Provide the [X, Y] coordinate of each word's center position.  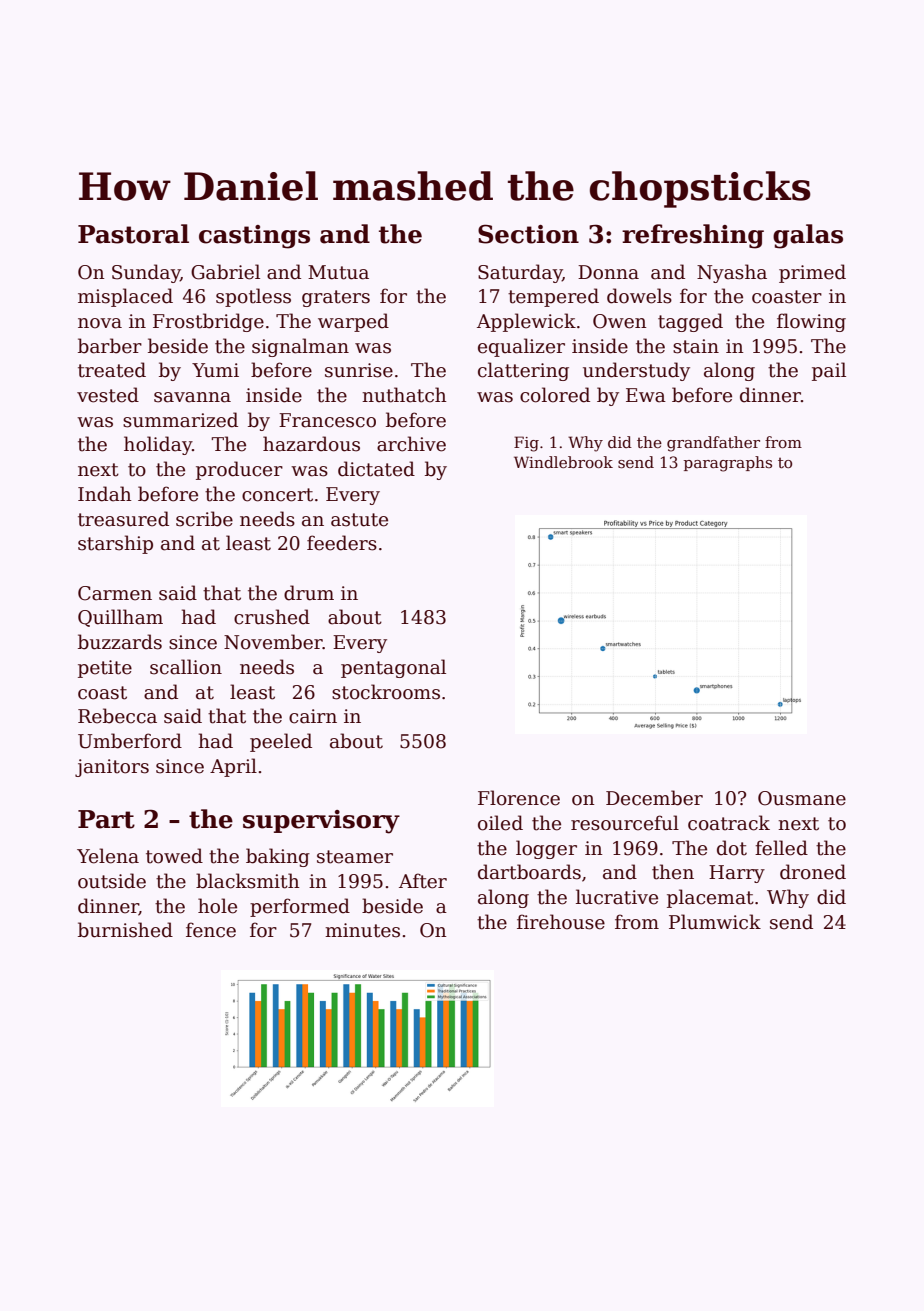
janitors [112, 768]
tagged [690, 322]
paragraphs [728, 464]
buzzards [120, 642]
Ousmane [802, 798]
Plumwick [715, 922]
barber [110, 346]
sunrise [359, 370]
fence [211, 930]
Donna [608, 272]
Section [528, 234]
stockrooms [386, 692]
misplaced [125, 297]
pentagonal [393, 668]
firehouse [561, 922]
